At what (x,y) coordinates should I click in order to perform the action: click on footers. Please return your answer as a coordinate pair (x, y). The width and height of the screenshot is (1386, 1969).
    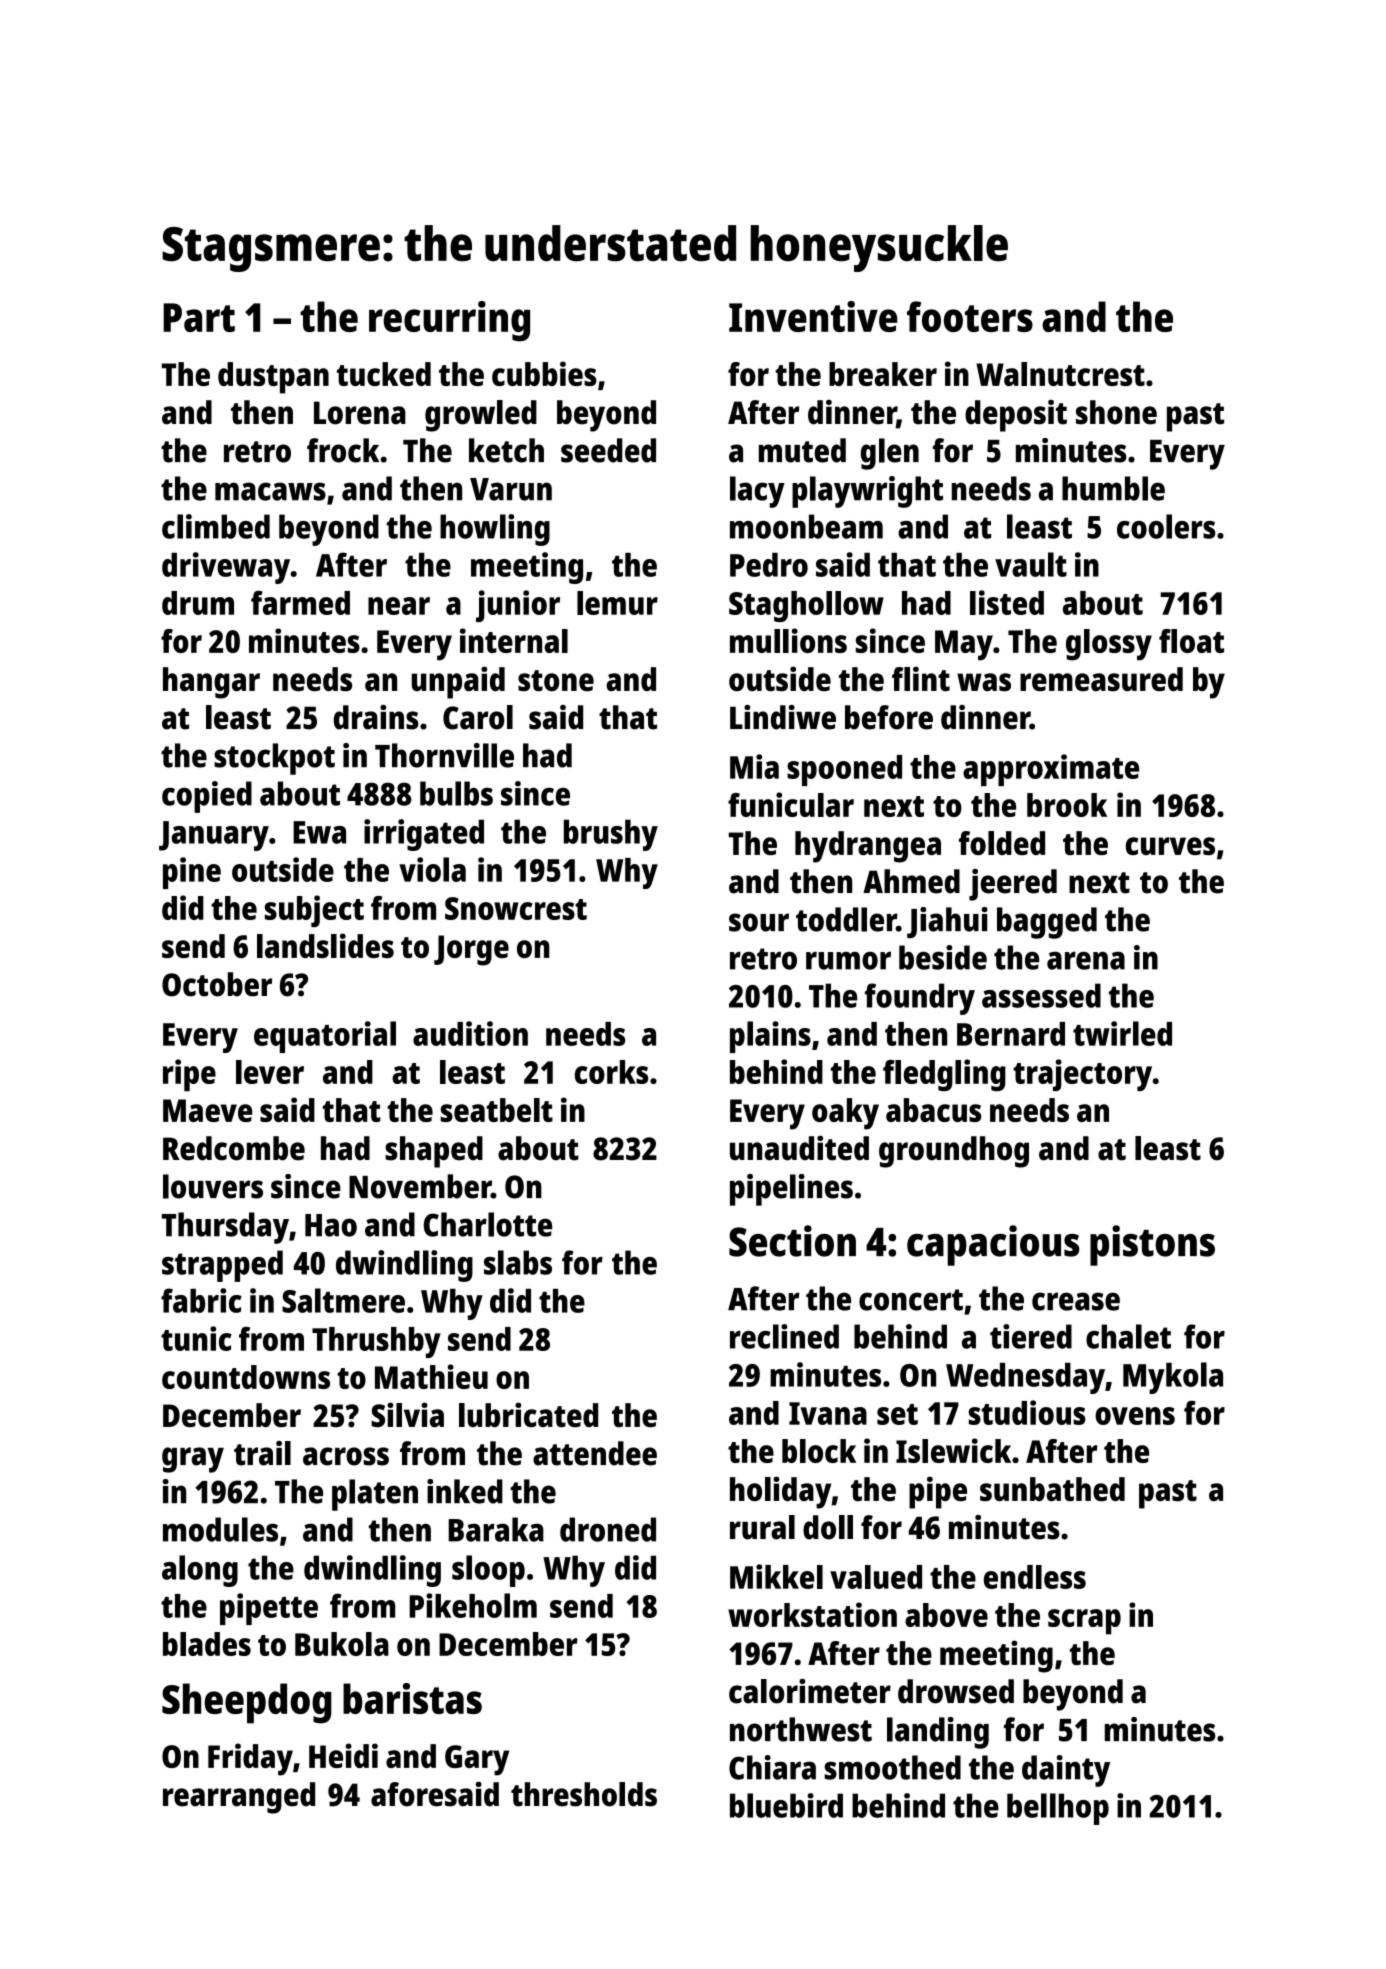
    Looking at the image, I should click on (970, 316).
